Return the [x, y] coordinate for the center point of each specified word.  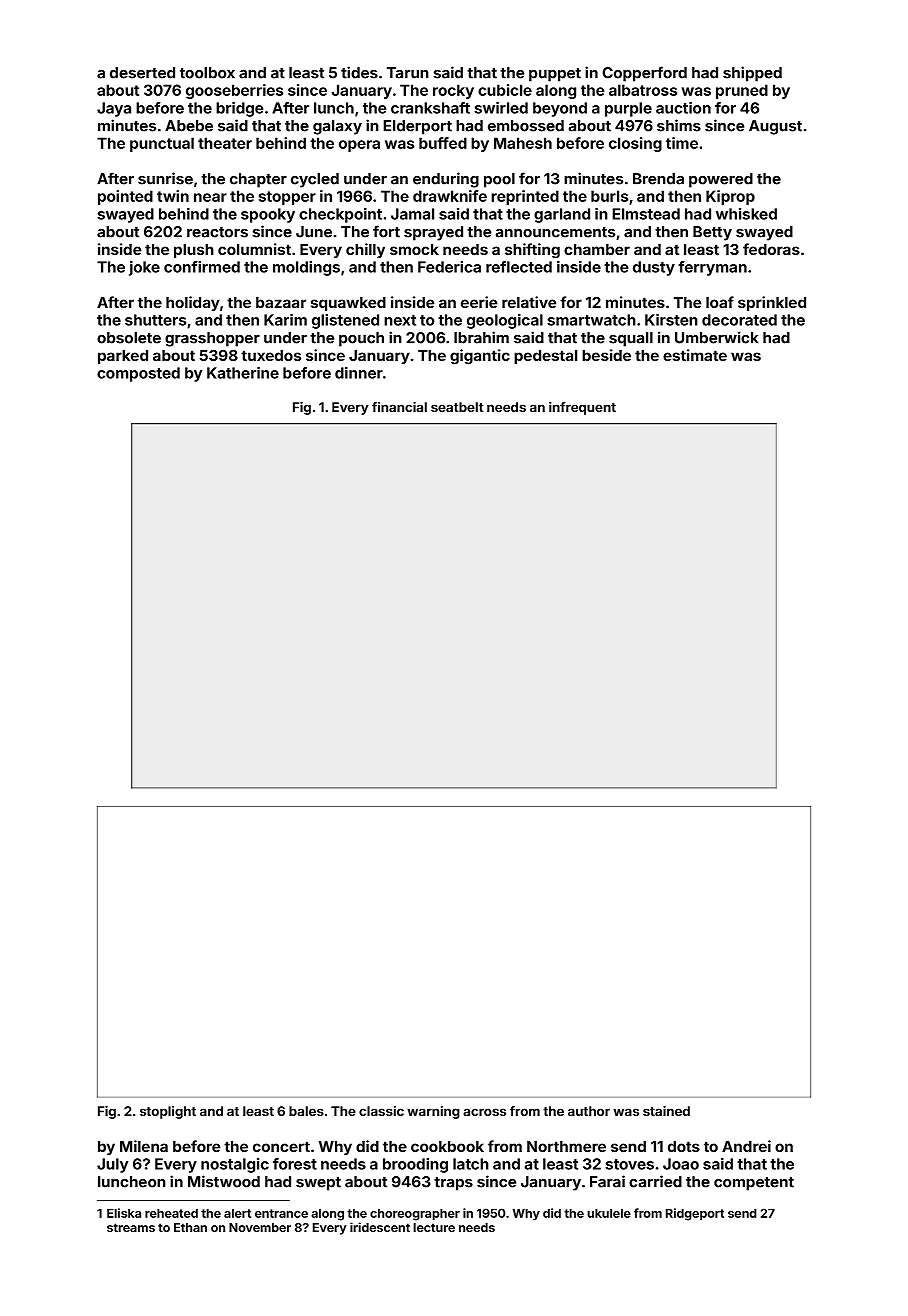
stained [666, 1111]
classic [381, 1111]
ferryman [712, 268]
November [260, 1227]
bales [306, 1111]
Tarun [408, 73]
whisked [746, 214]
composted [138, 374]
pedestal [545, 357]
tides [359, 72]
